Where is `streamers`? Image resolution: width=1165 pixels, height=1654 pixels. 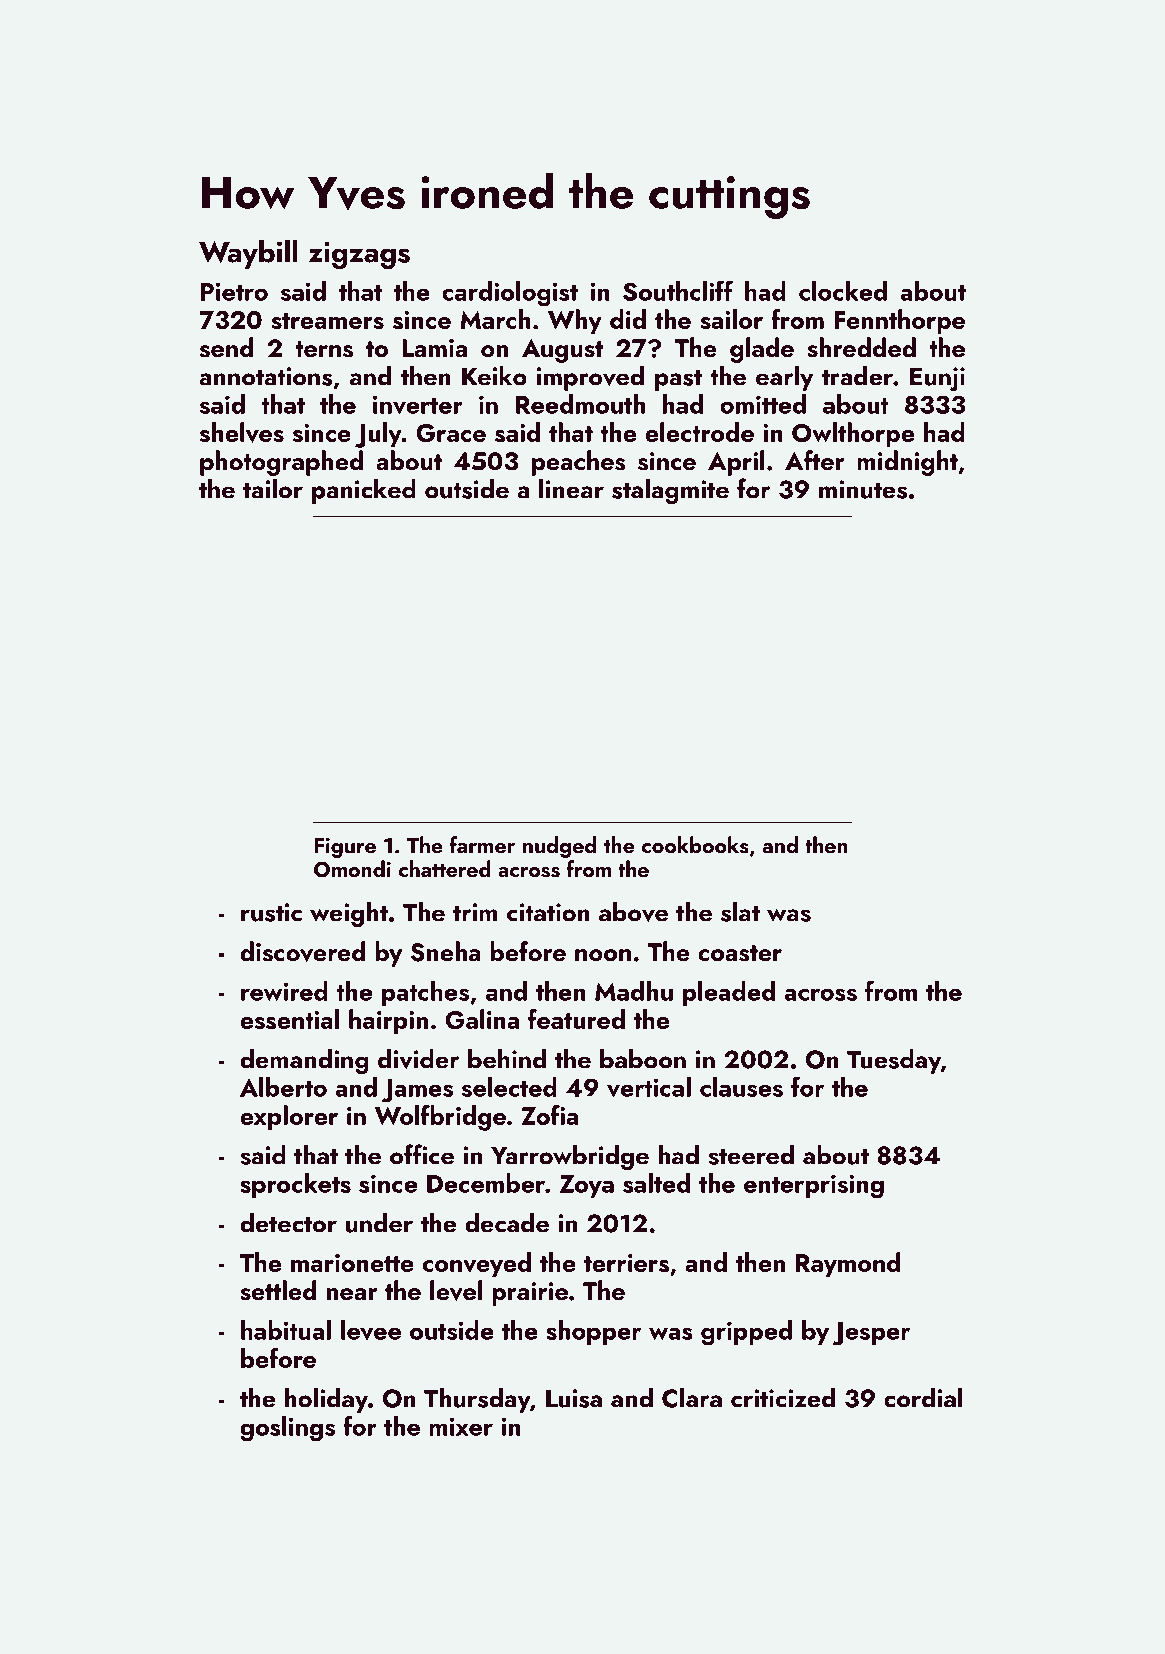 streamers is located at coordinates (327, 321).
